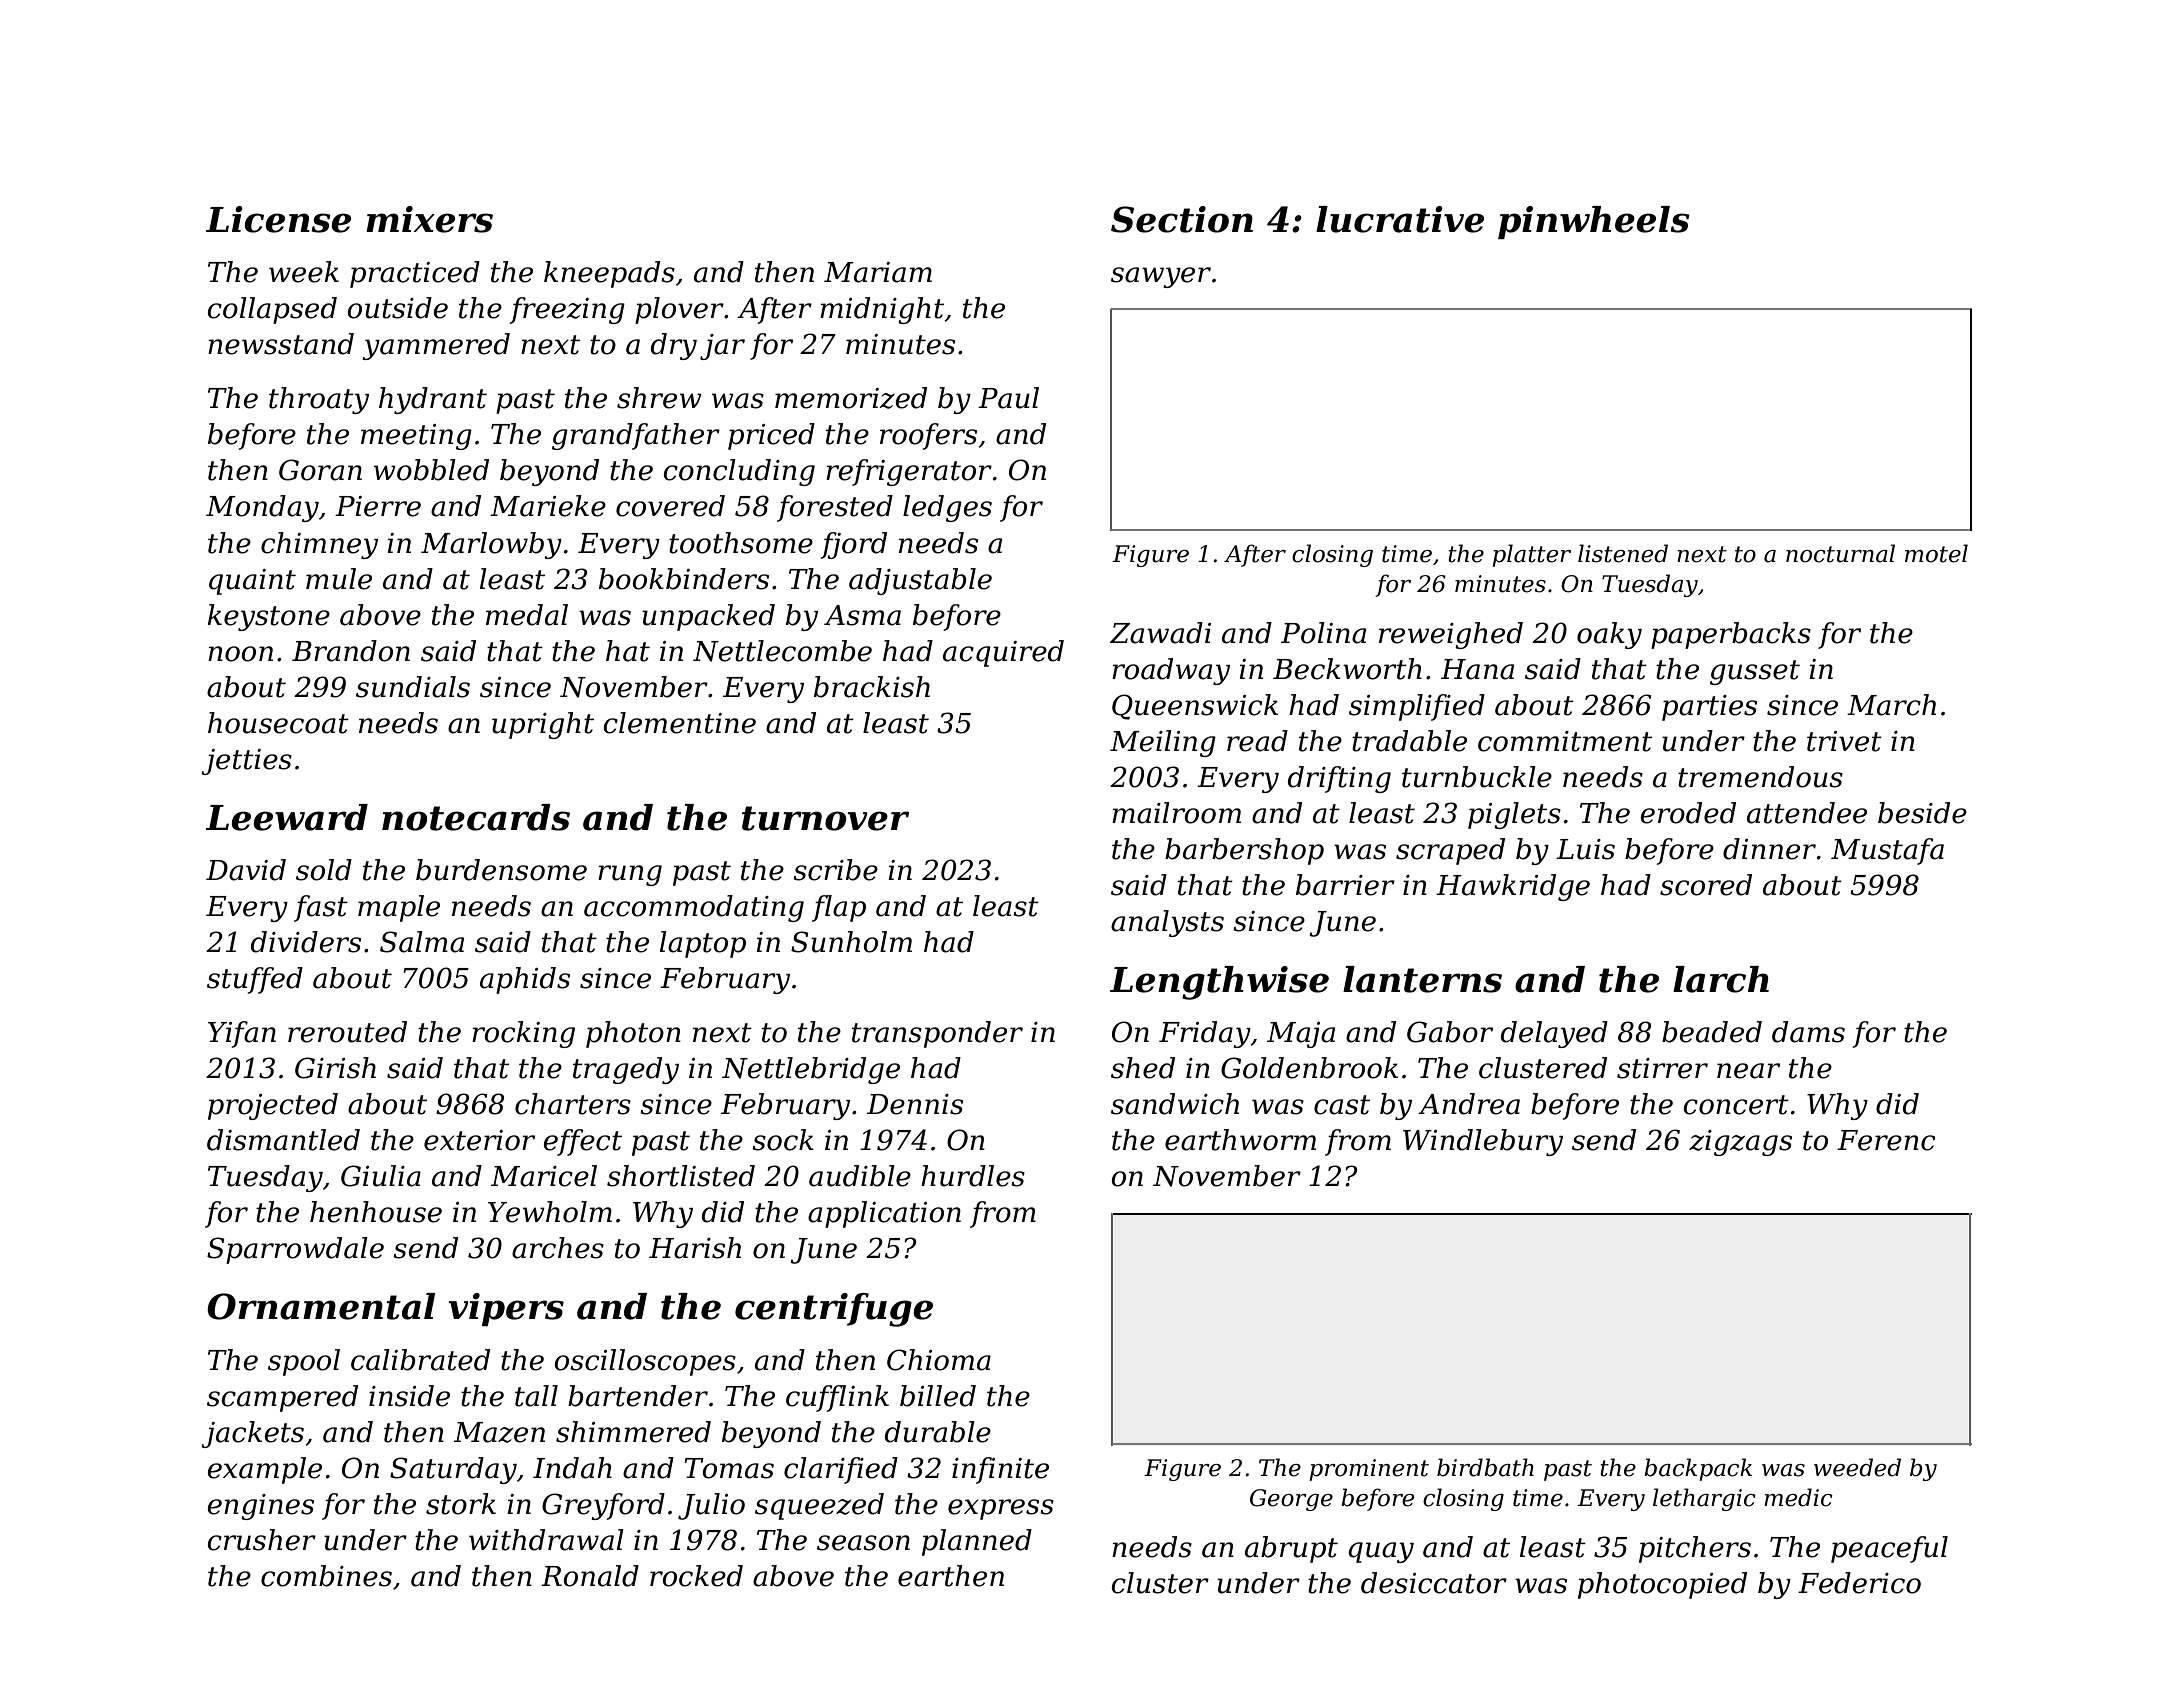 The height and width of the page is (1683, 2178). Describe the element at coordinates (1244, 851) in the page. I see `barbershop` at that location.
